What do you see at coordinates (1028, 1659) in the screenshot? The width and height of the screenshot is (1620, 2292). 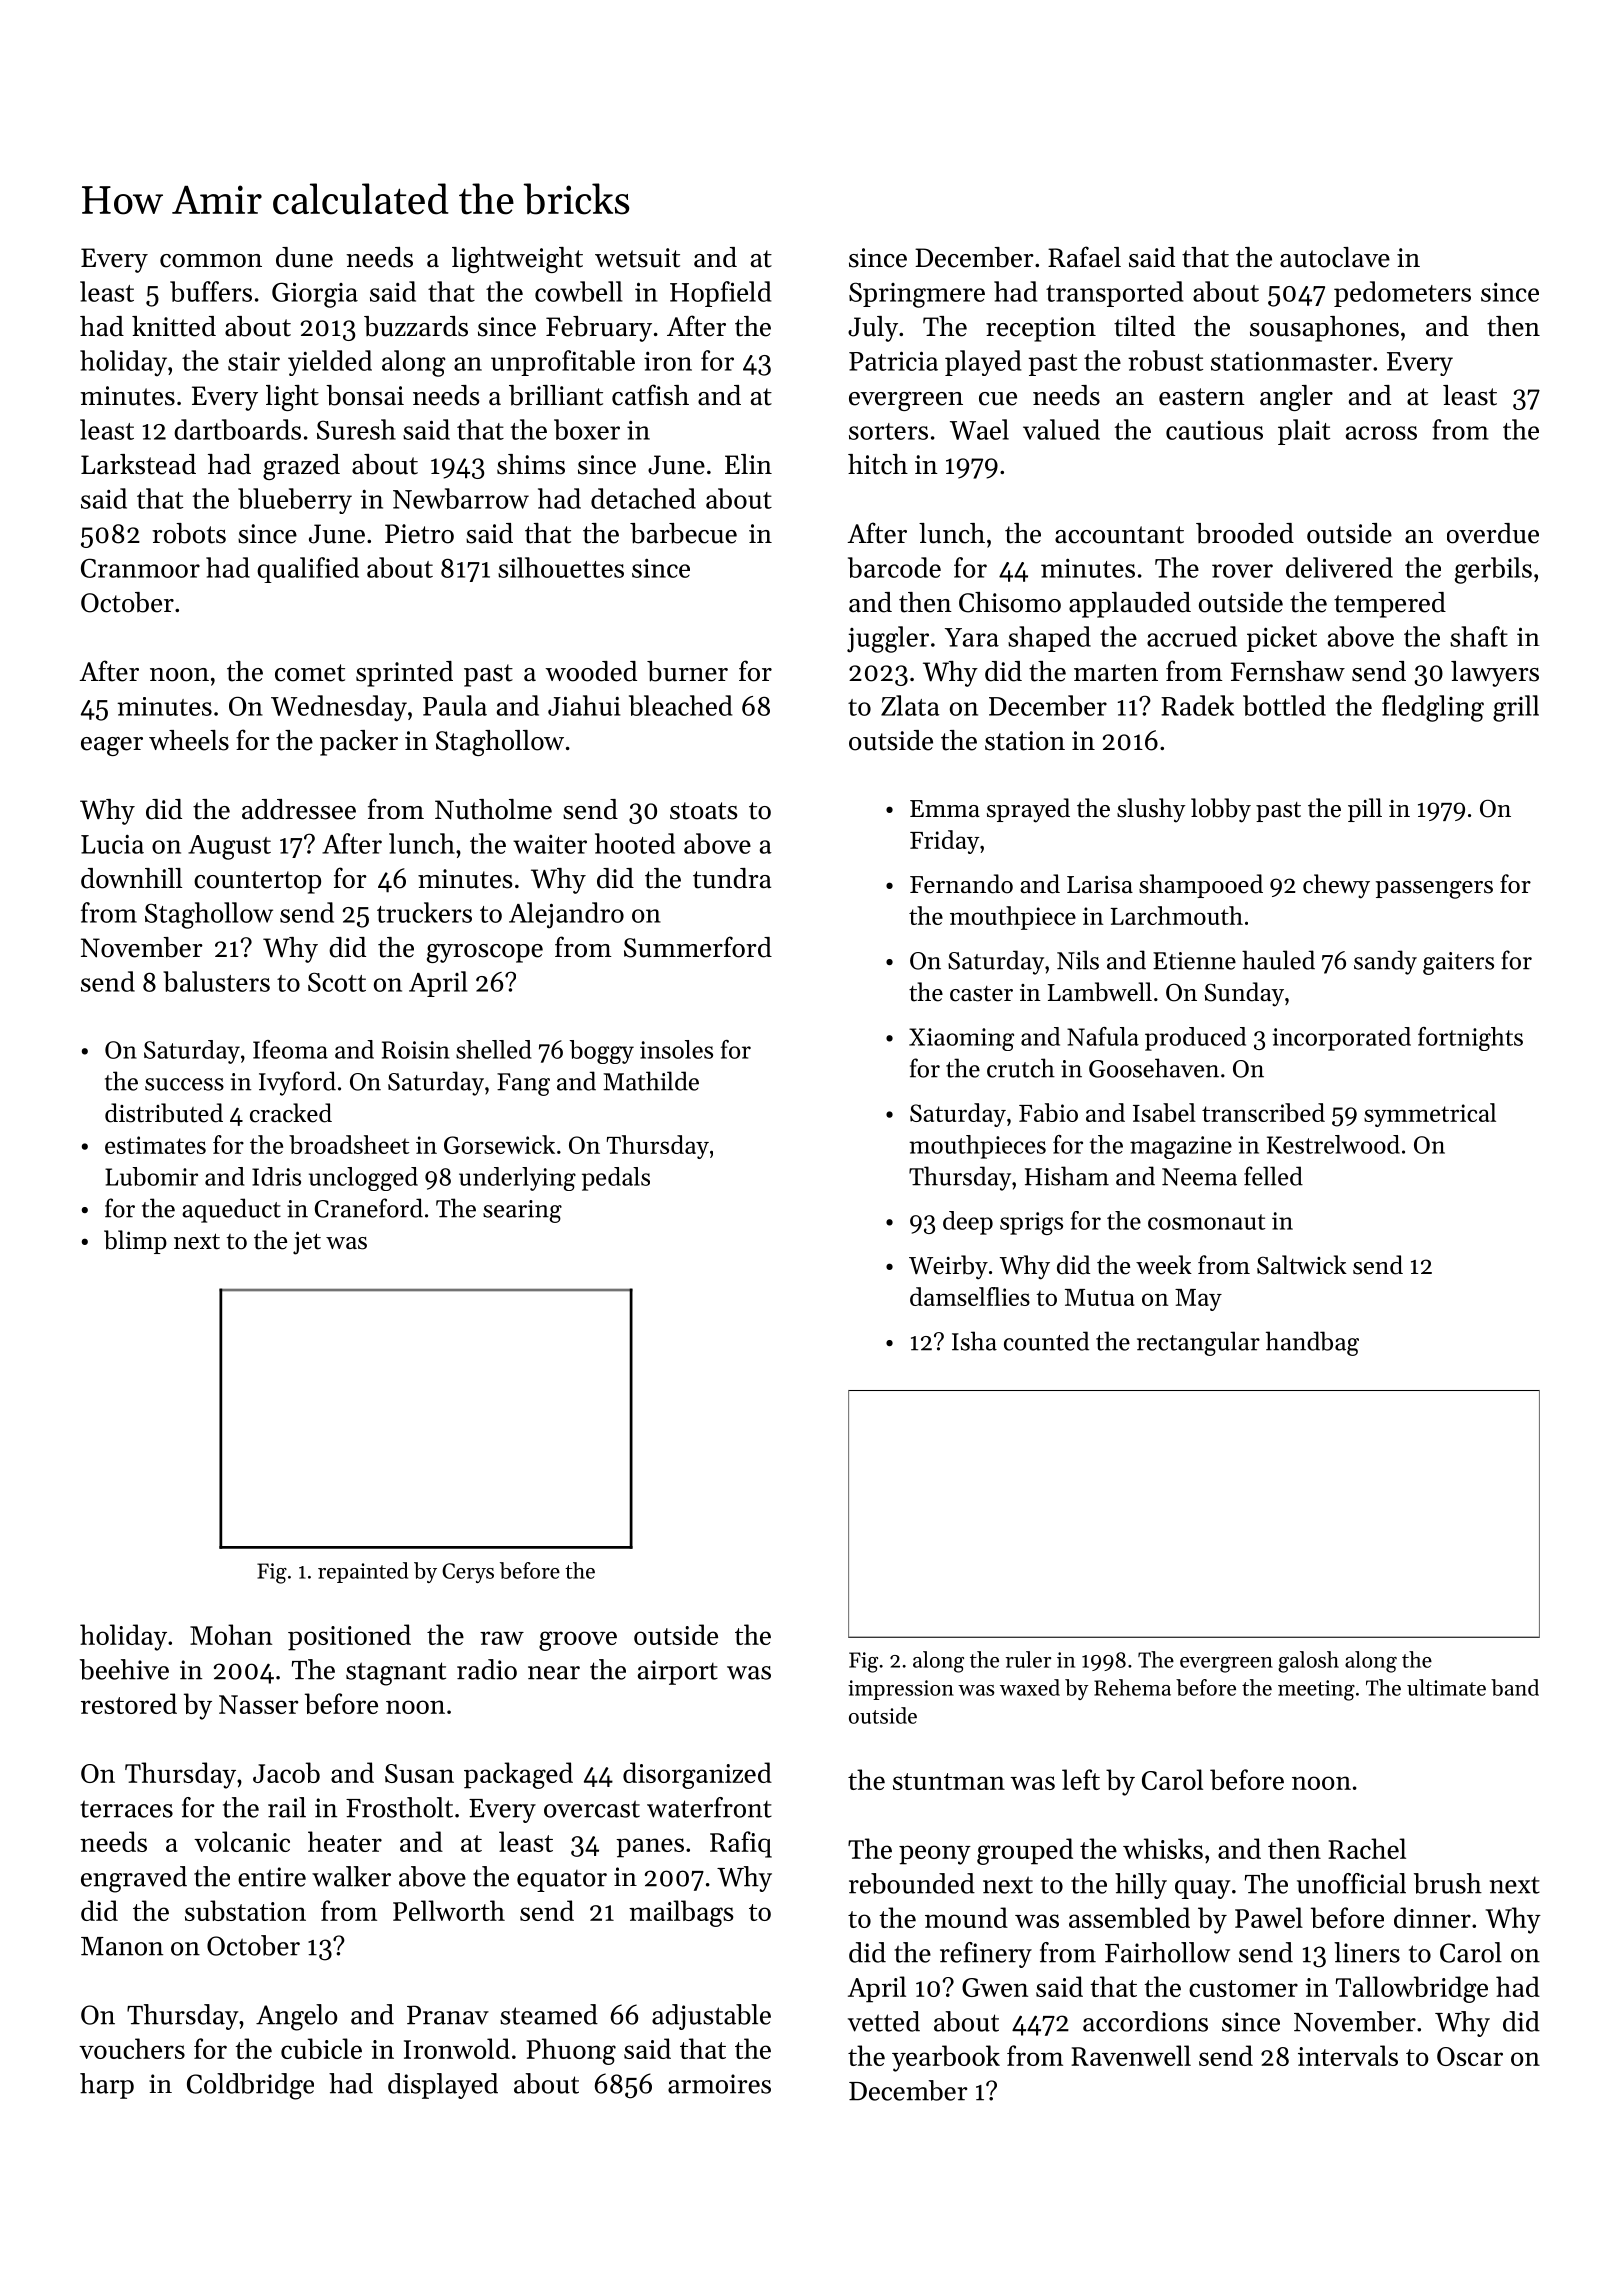 I see `ruler` at bounding box center [1028, 1659].
